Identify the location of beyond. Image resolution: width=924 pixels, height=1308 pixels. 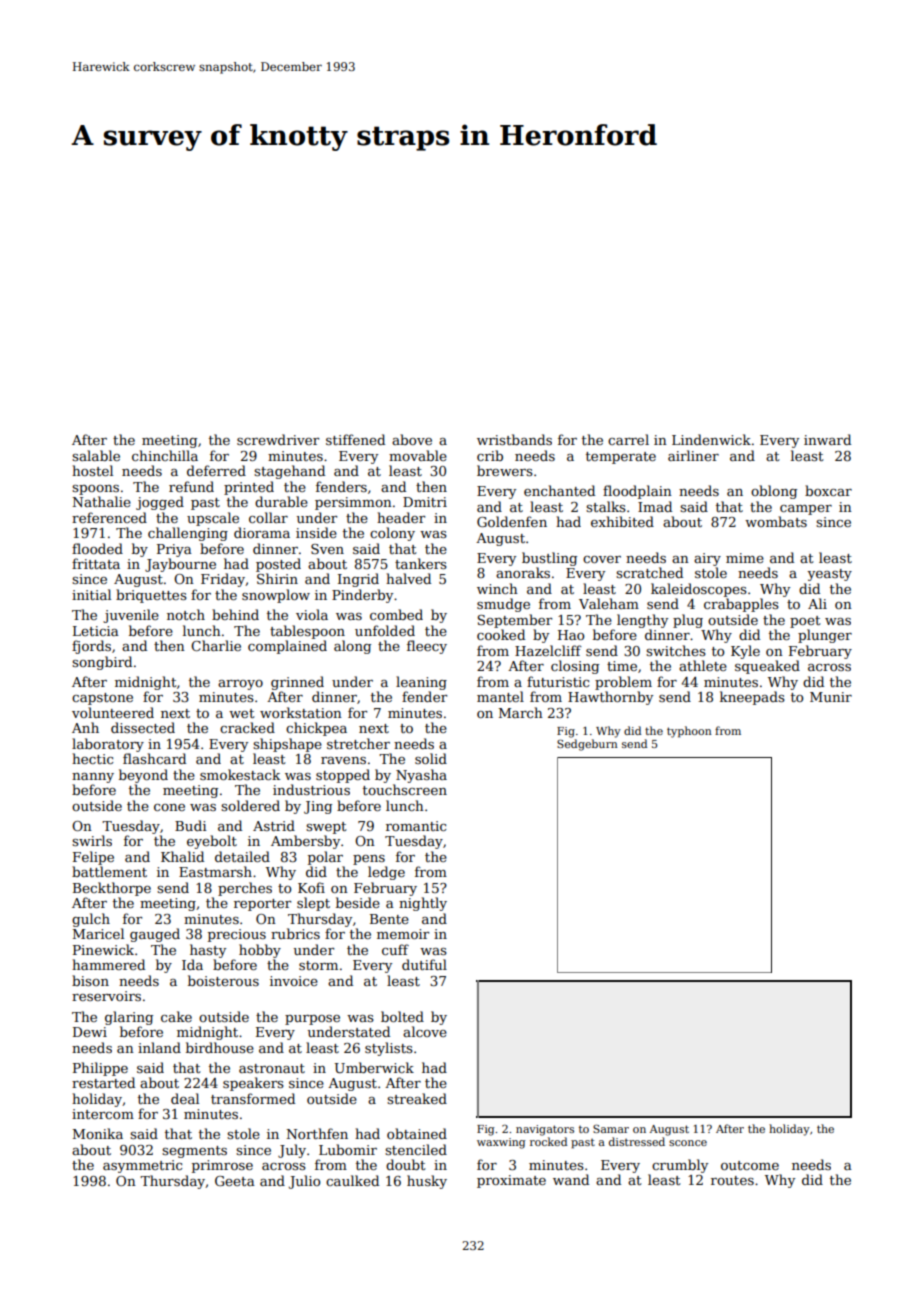
(143, 776).
